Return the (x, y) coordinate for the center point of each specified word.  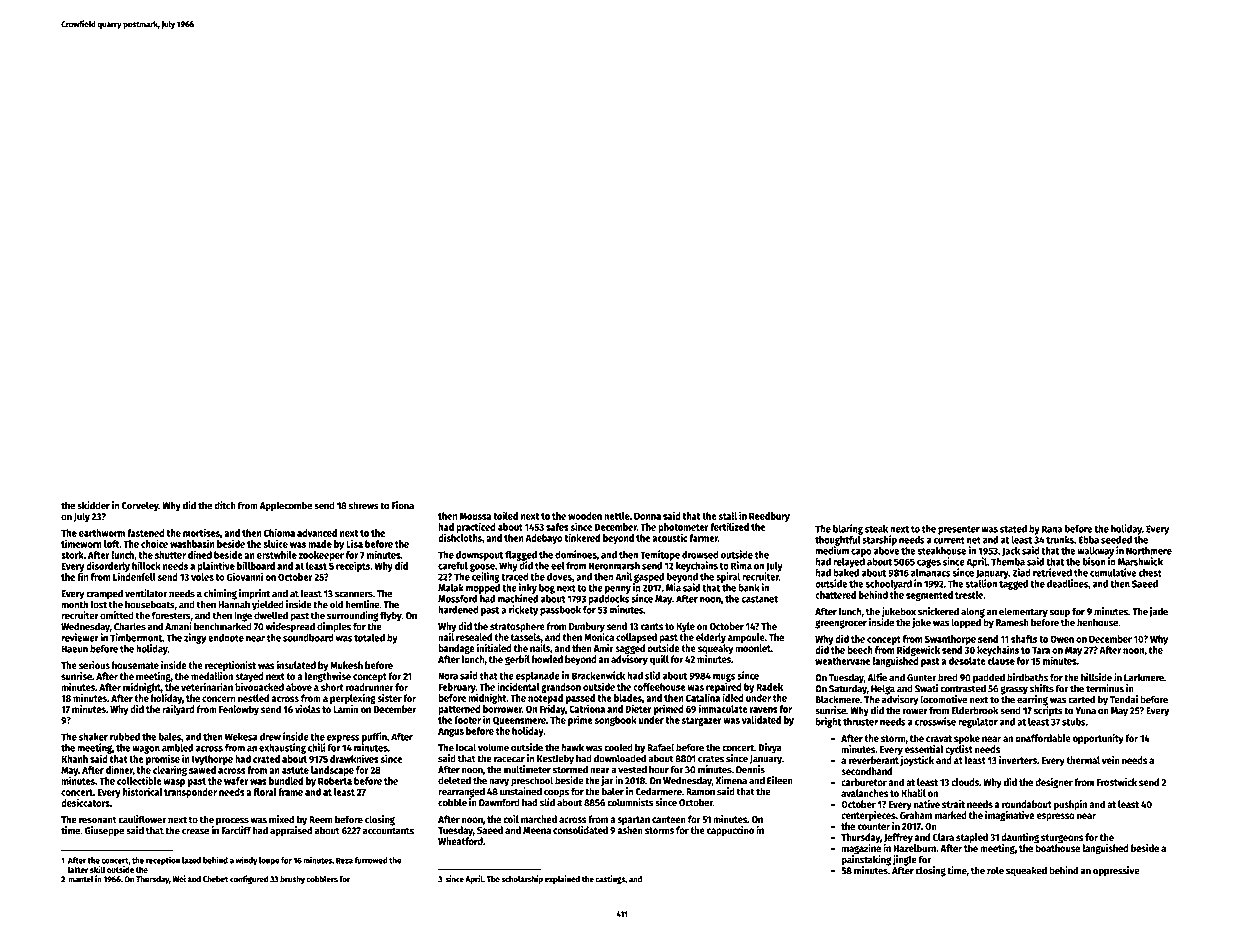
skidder (93, 505)
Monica (599, 637)
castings (610, 879)
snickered (938, 611)
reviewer (80, 637)
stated (1013, 529)
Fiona (403, 505)
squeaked (1026, 871)
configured (249, 879)
